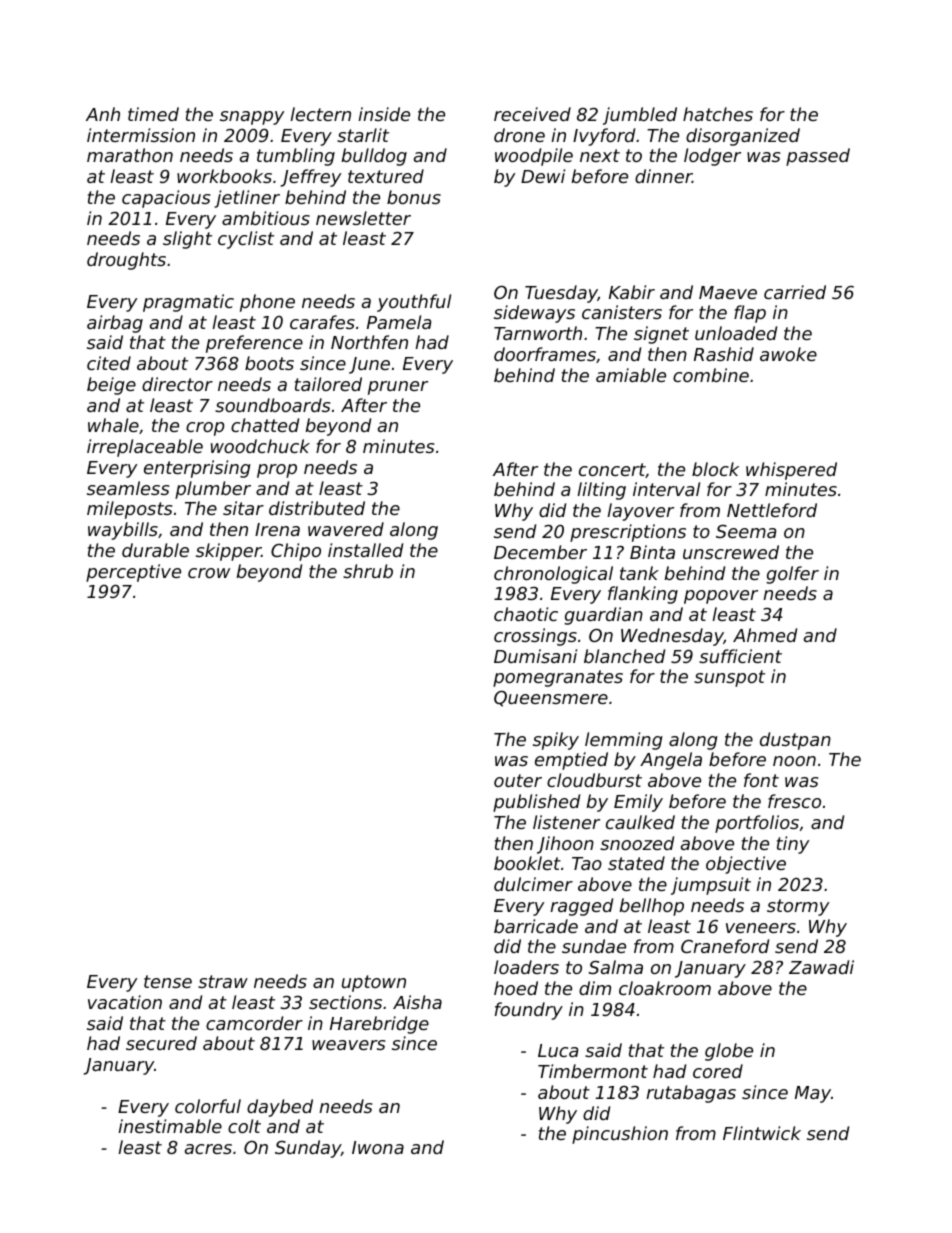  I want to click on awoke, so click(788, 354).
